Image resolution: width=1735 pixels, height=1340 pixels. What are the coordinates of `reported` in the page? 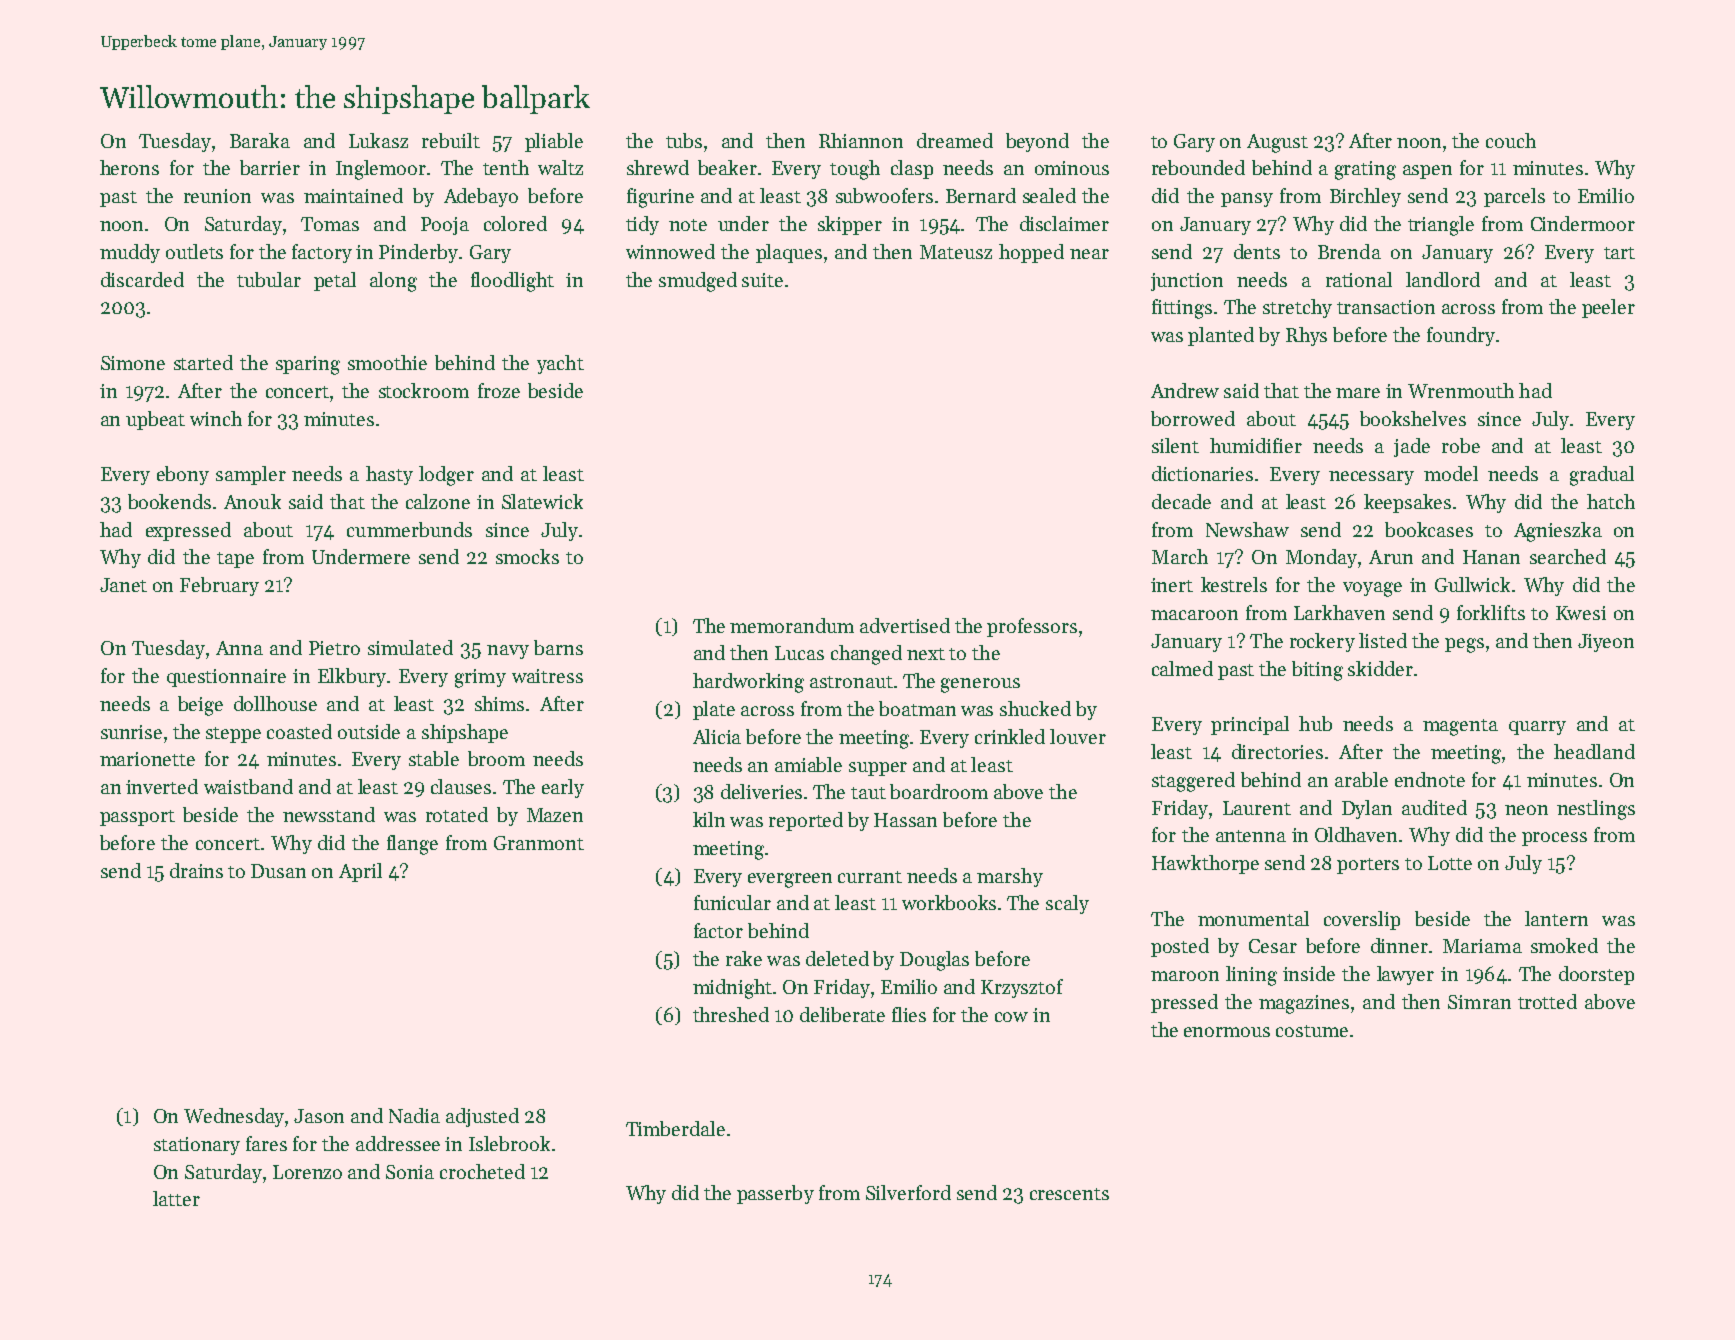 It's located at (806, 821).
